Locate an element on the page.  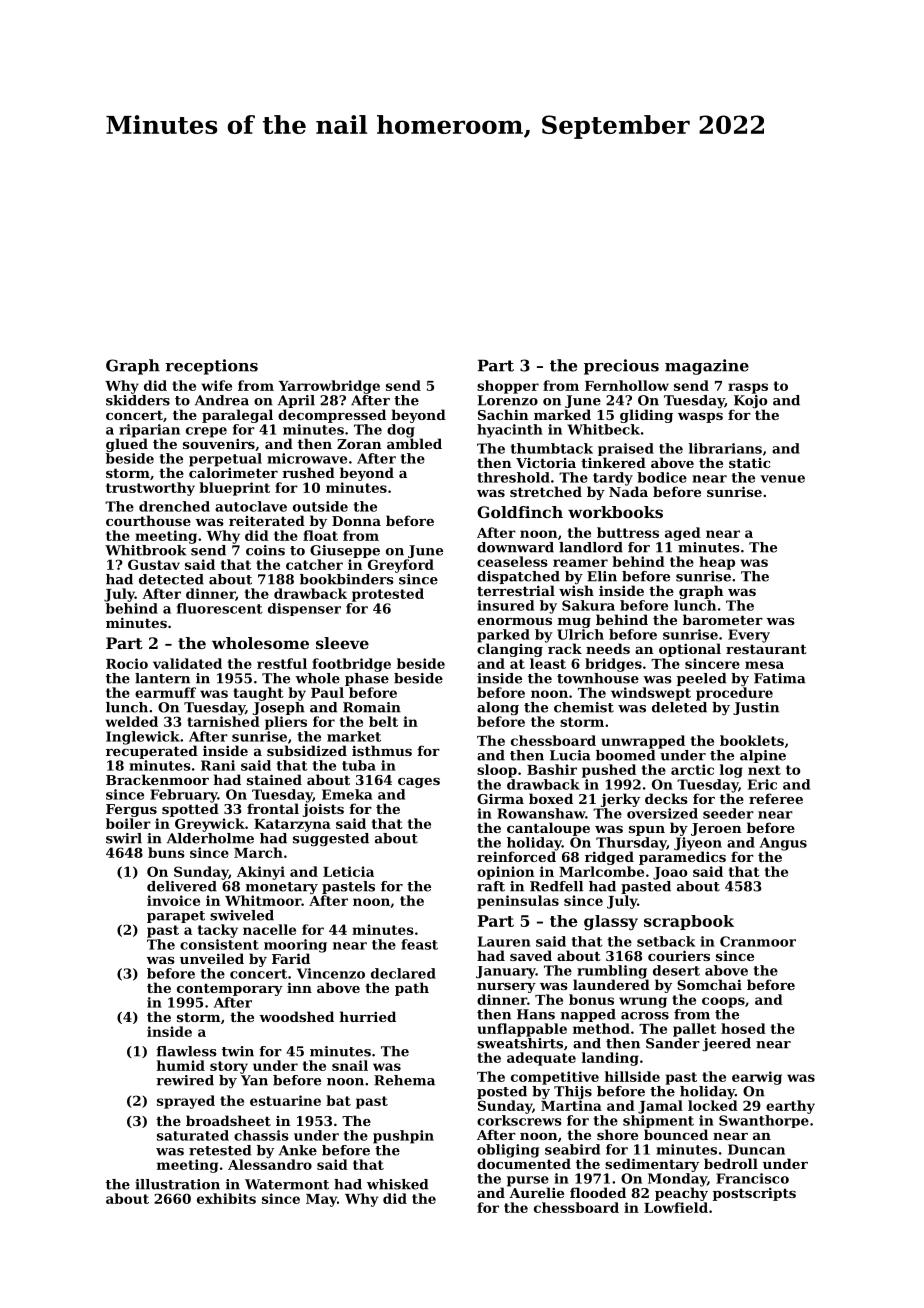
Greyford is located at coordinates (401, 566).
